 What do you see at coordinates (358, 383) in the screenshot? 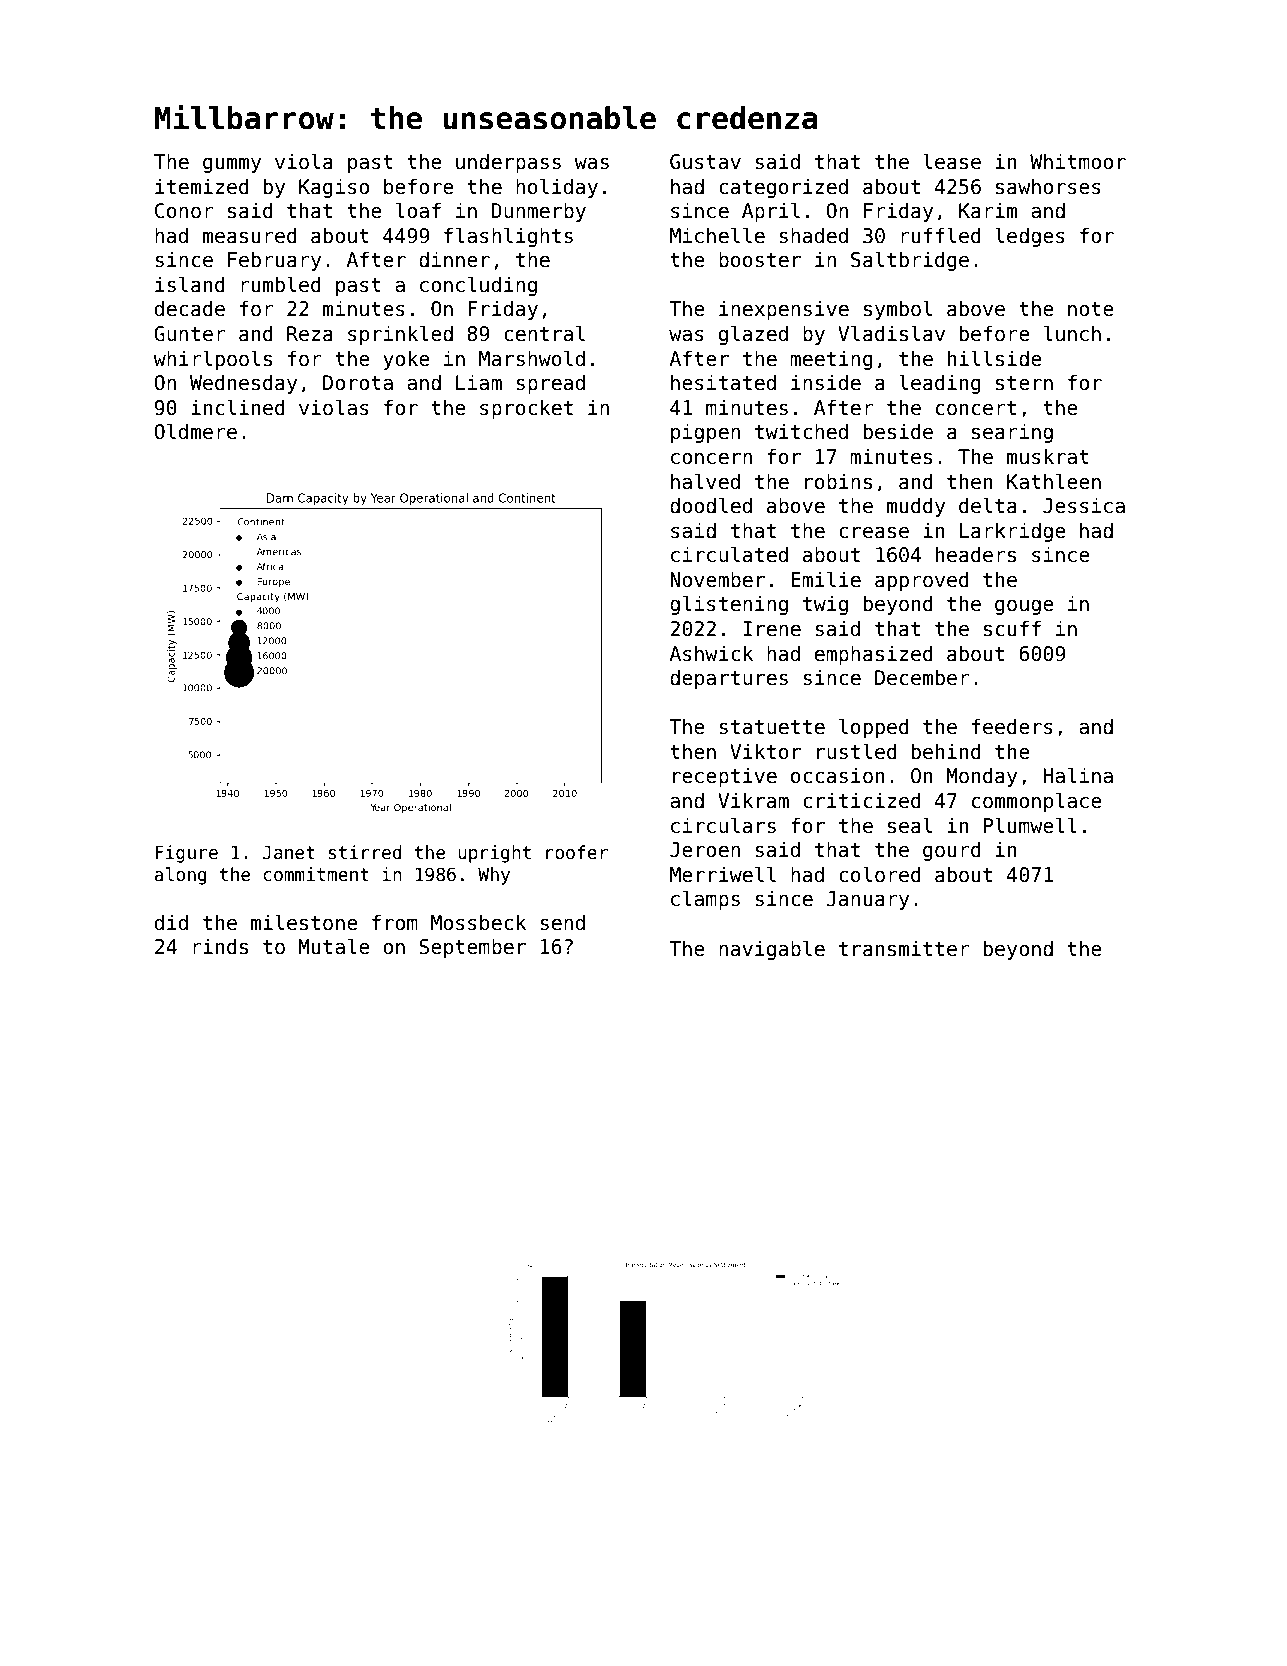
I see `Dorota` at bounding box center [358, 383].
